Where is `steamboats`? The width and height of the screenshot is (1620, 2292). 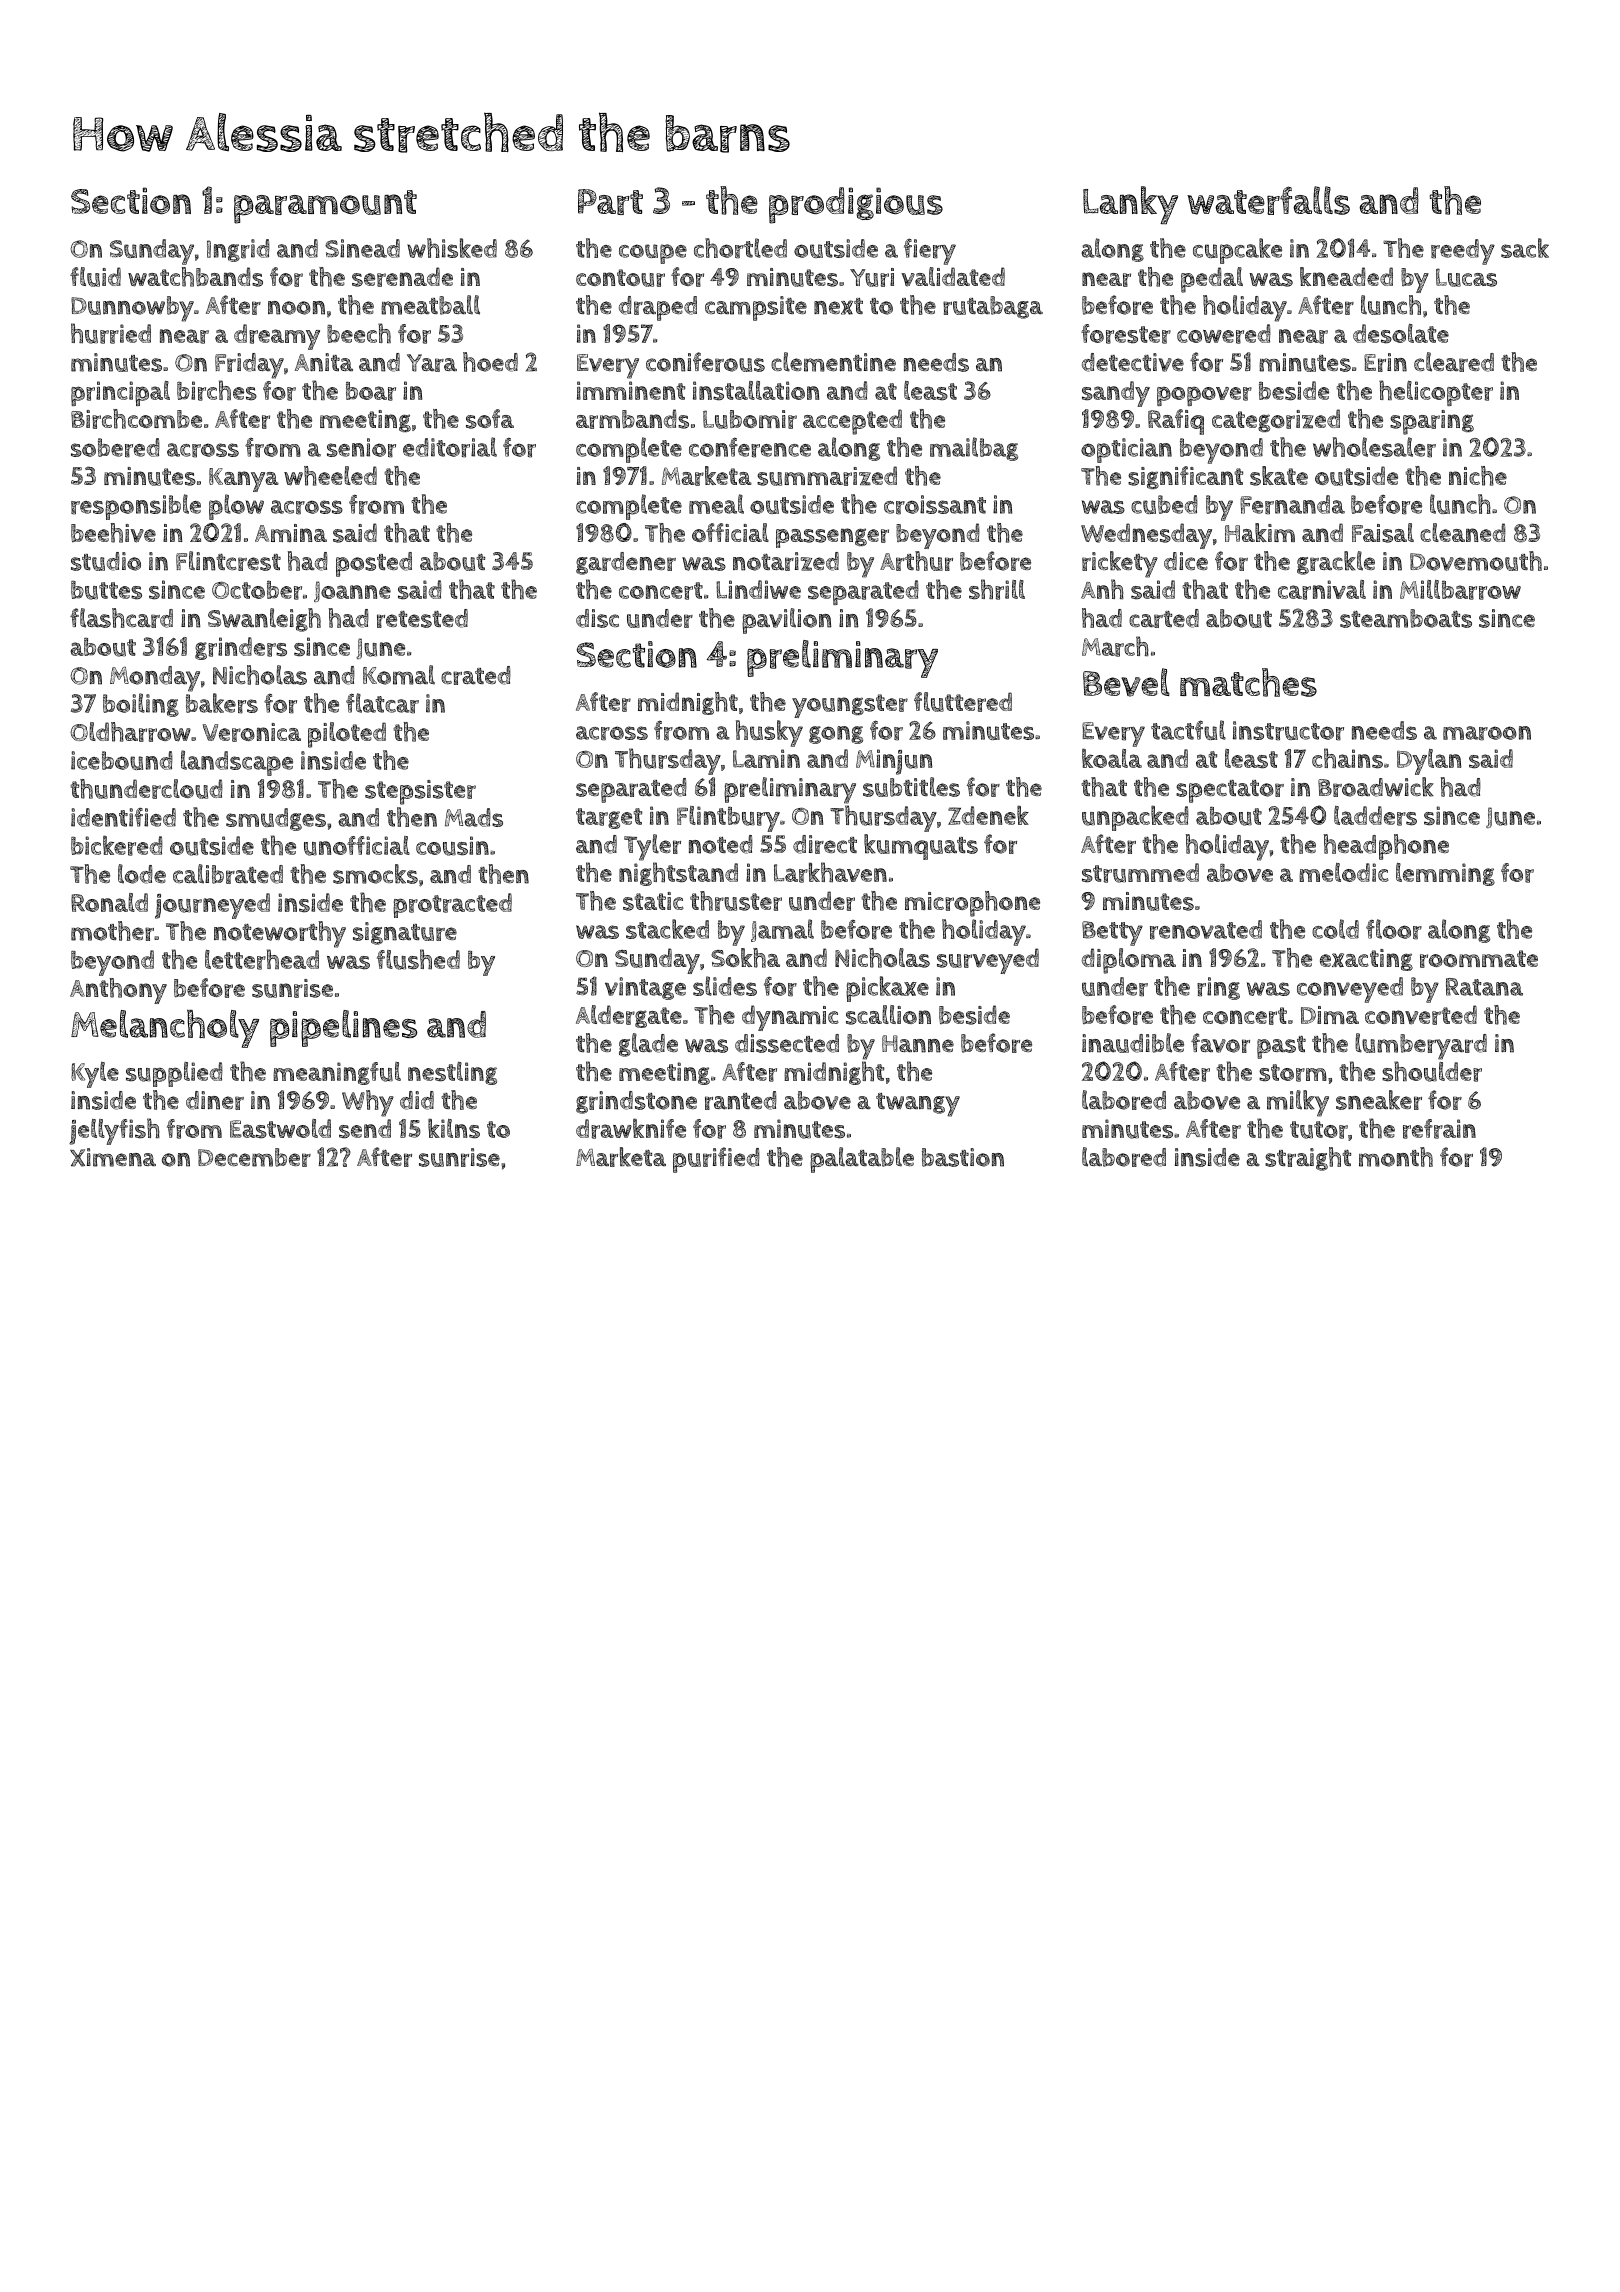 steamboats is located at coordinates (1406, 618).
